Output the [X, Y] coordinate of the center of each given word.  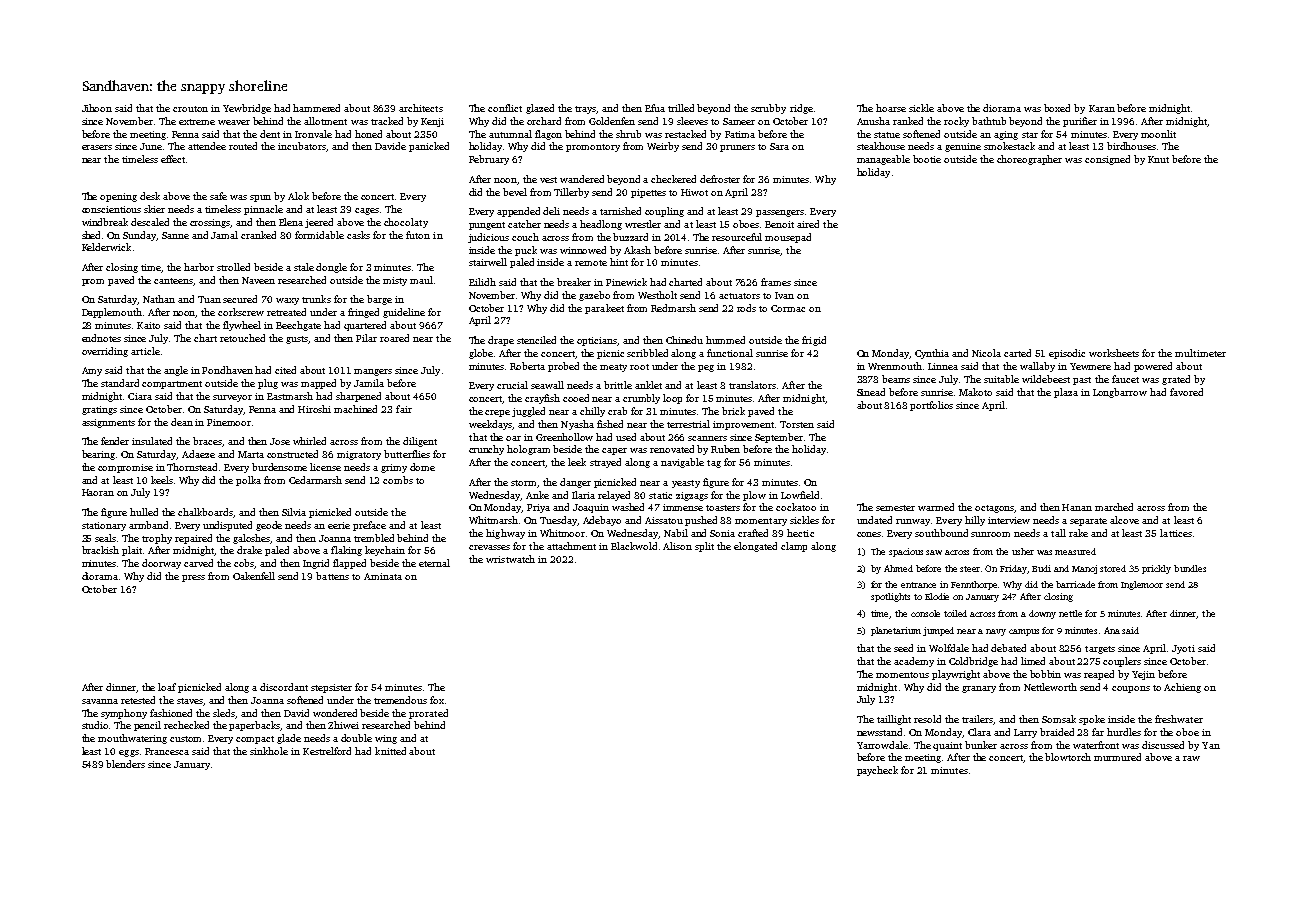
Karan [1102, 108]
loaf [167, 687]
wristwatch [510, 559]
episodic [1067, 354]
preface [369, 526]
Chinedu [684, 340]
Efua [655, 108]
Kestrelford [327, 751]
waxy [287, 301]
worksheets [1114, 353]
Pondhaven [227, 370]
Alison [677, 546]
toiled [955, 613]
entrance [918, 585]
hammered [316, 108]
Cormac [788, 308]
